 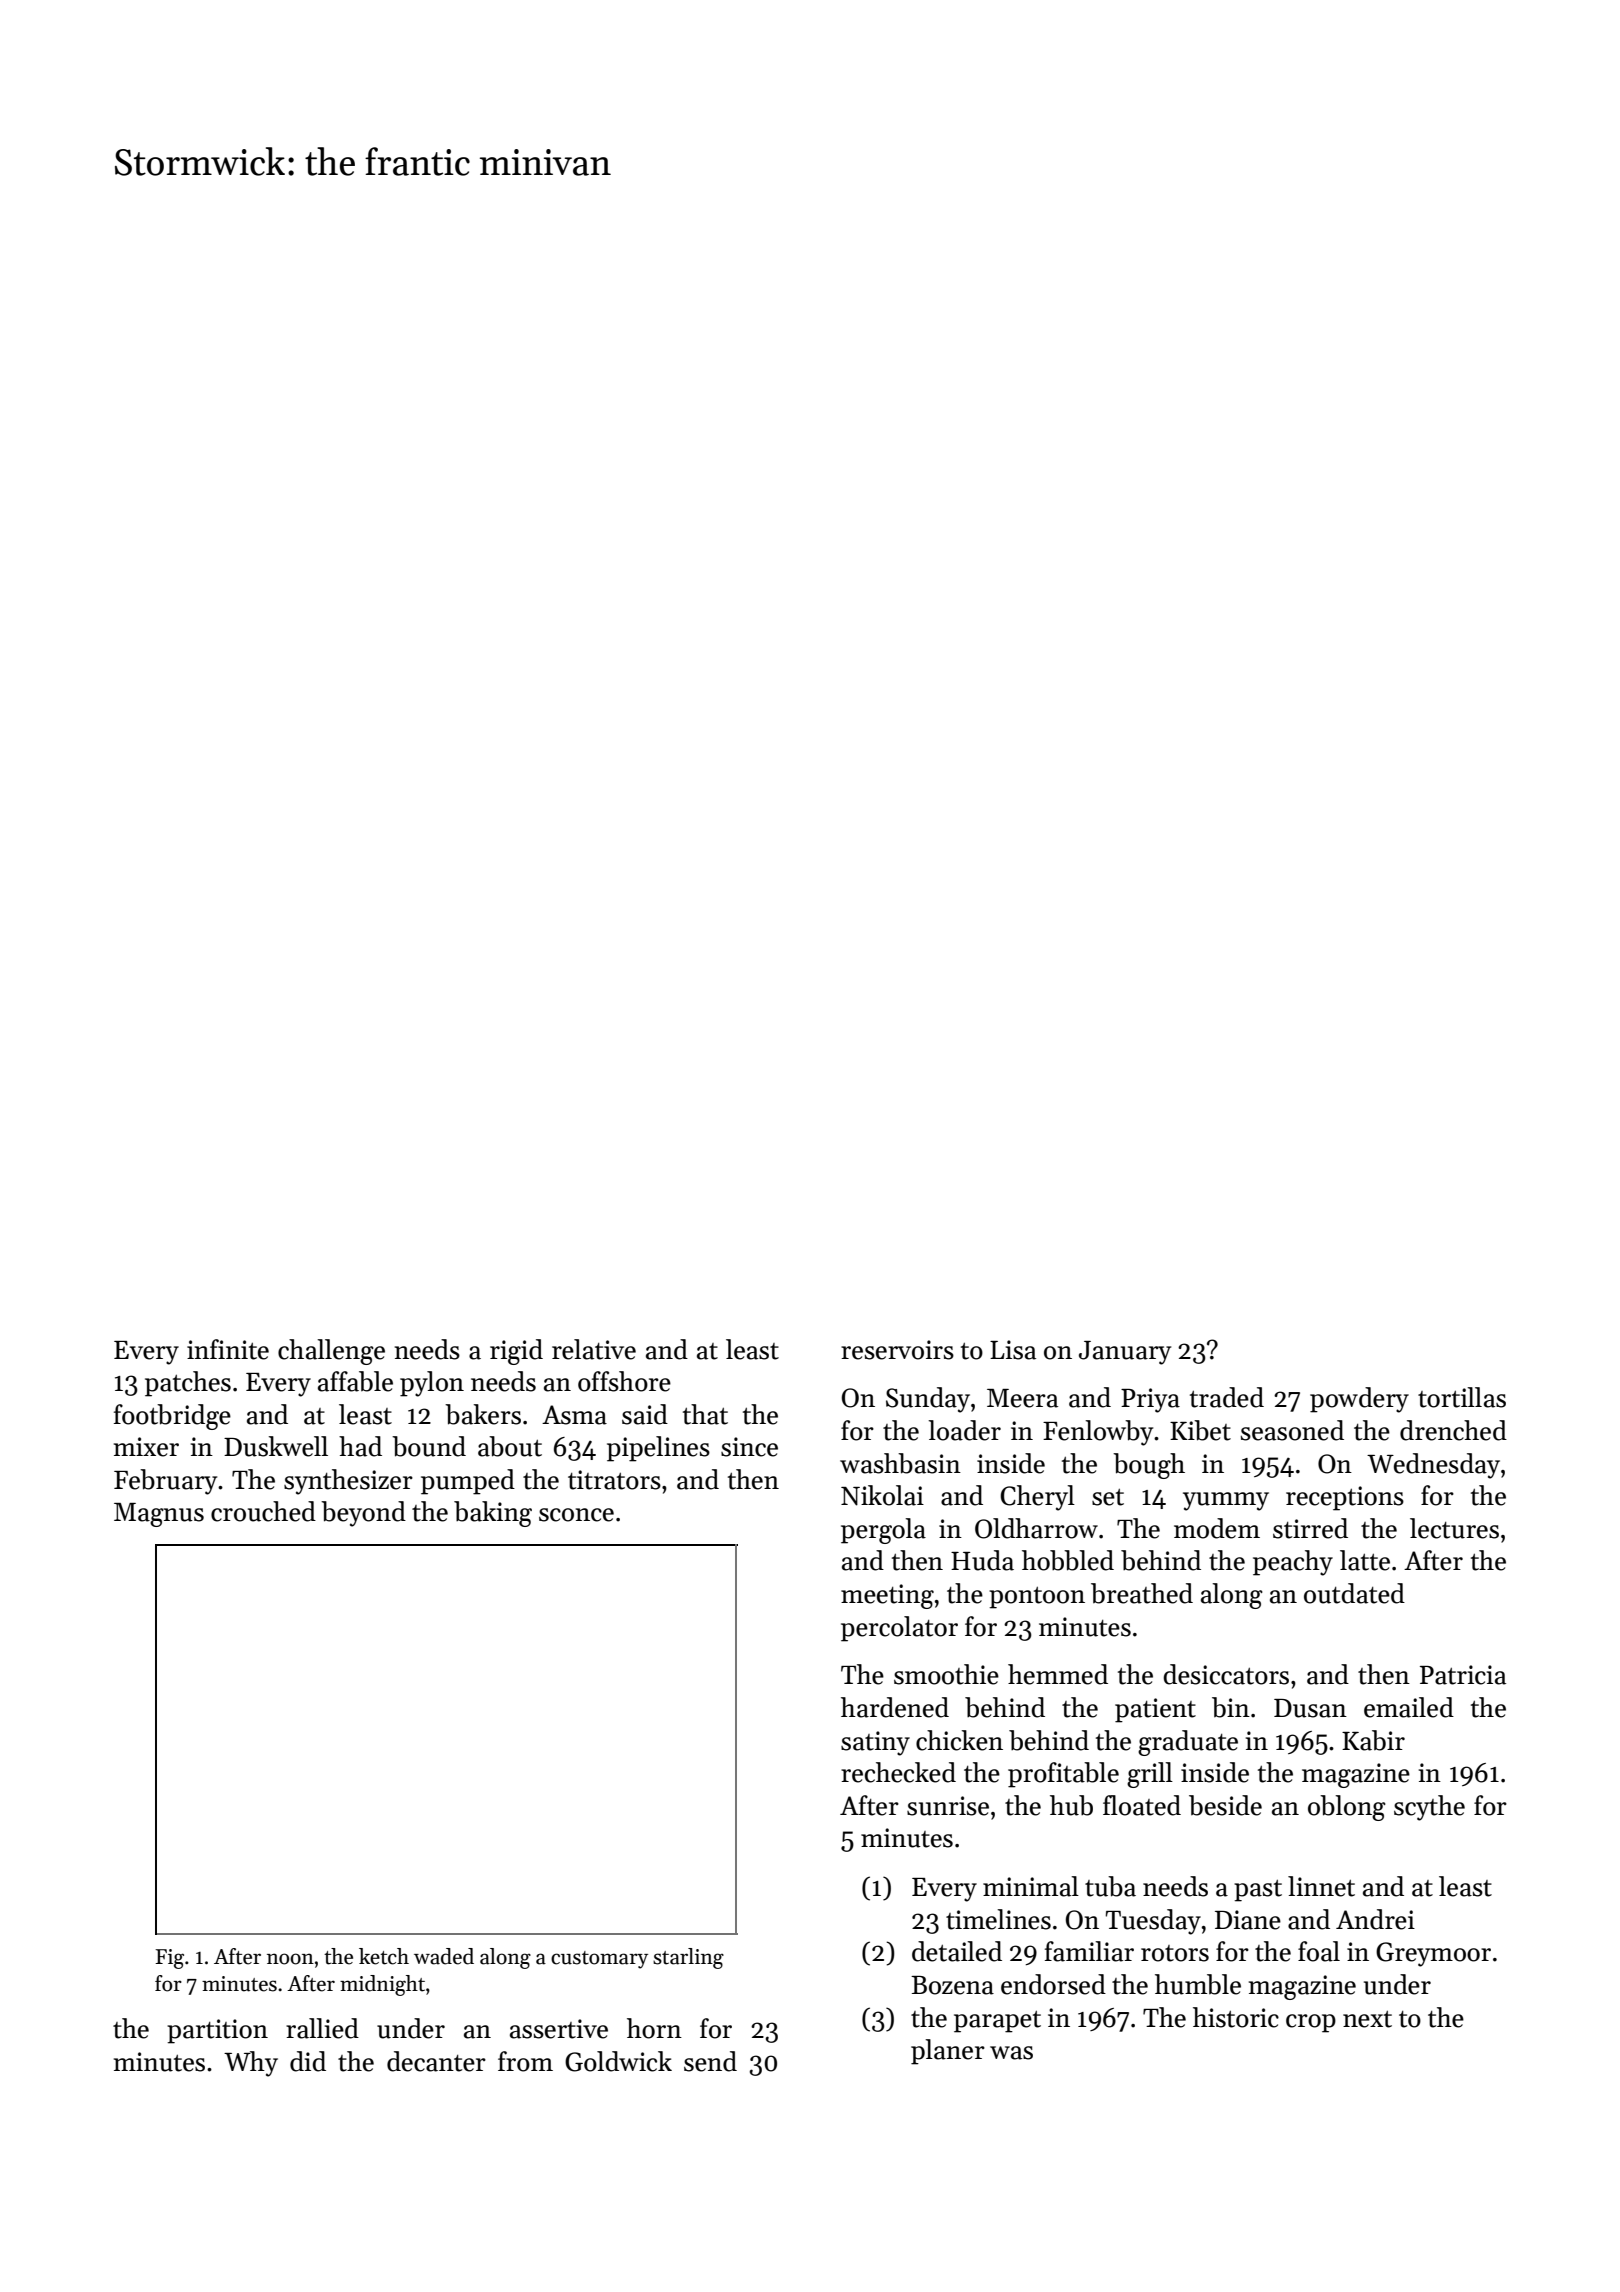 What do you see at coordinates (384, 1956) in the screenshot?
I see `ketch` at bounding box center [384, 1956].
